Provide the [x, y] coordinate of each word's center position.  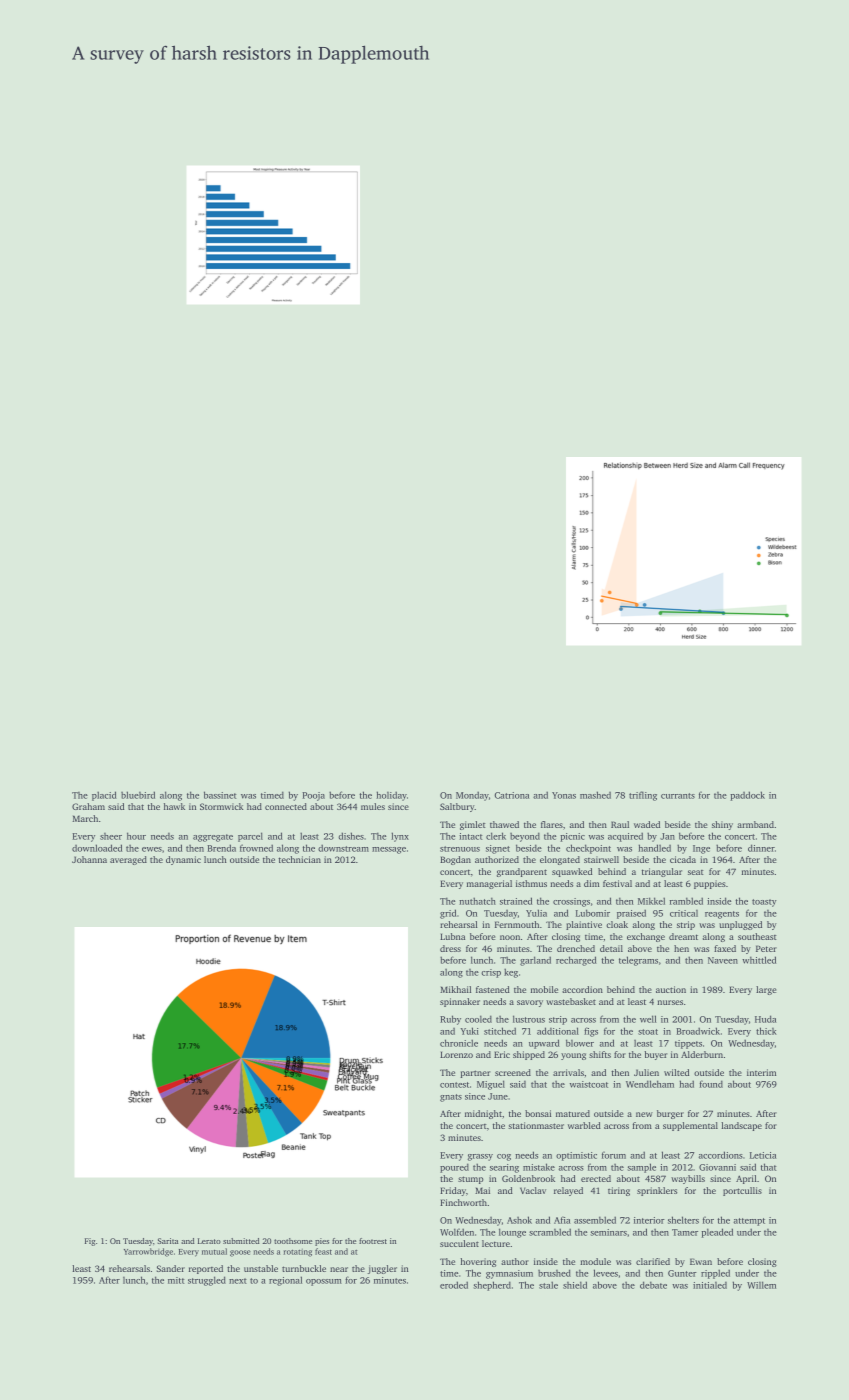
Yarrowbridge [148, 1252]
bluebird [138, 795]
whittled [759, 960]
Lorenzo [456, 1054]
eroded [454, 1285]
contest [454, 1085]
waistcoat [589, 1084]
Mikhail [455, 989]
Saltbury [457, 807]
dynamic [183, 860]
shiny [722, 825]
